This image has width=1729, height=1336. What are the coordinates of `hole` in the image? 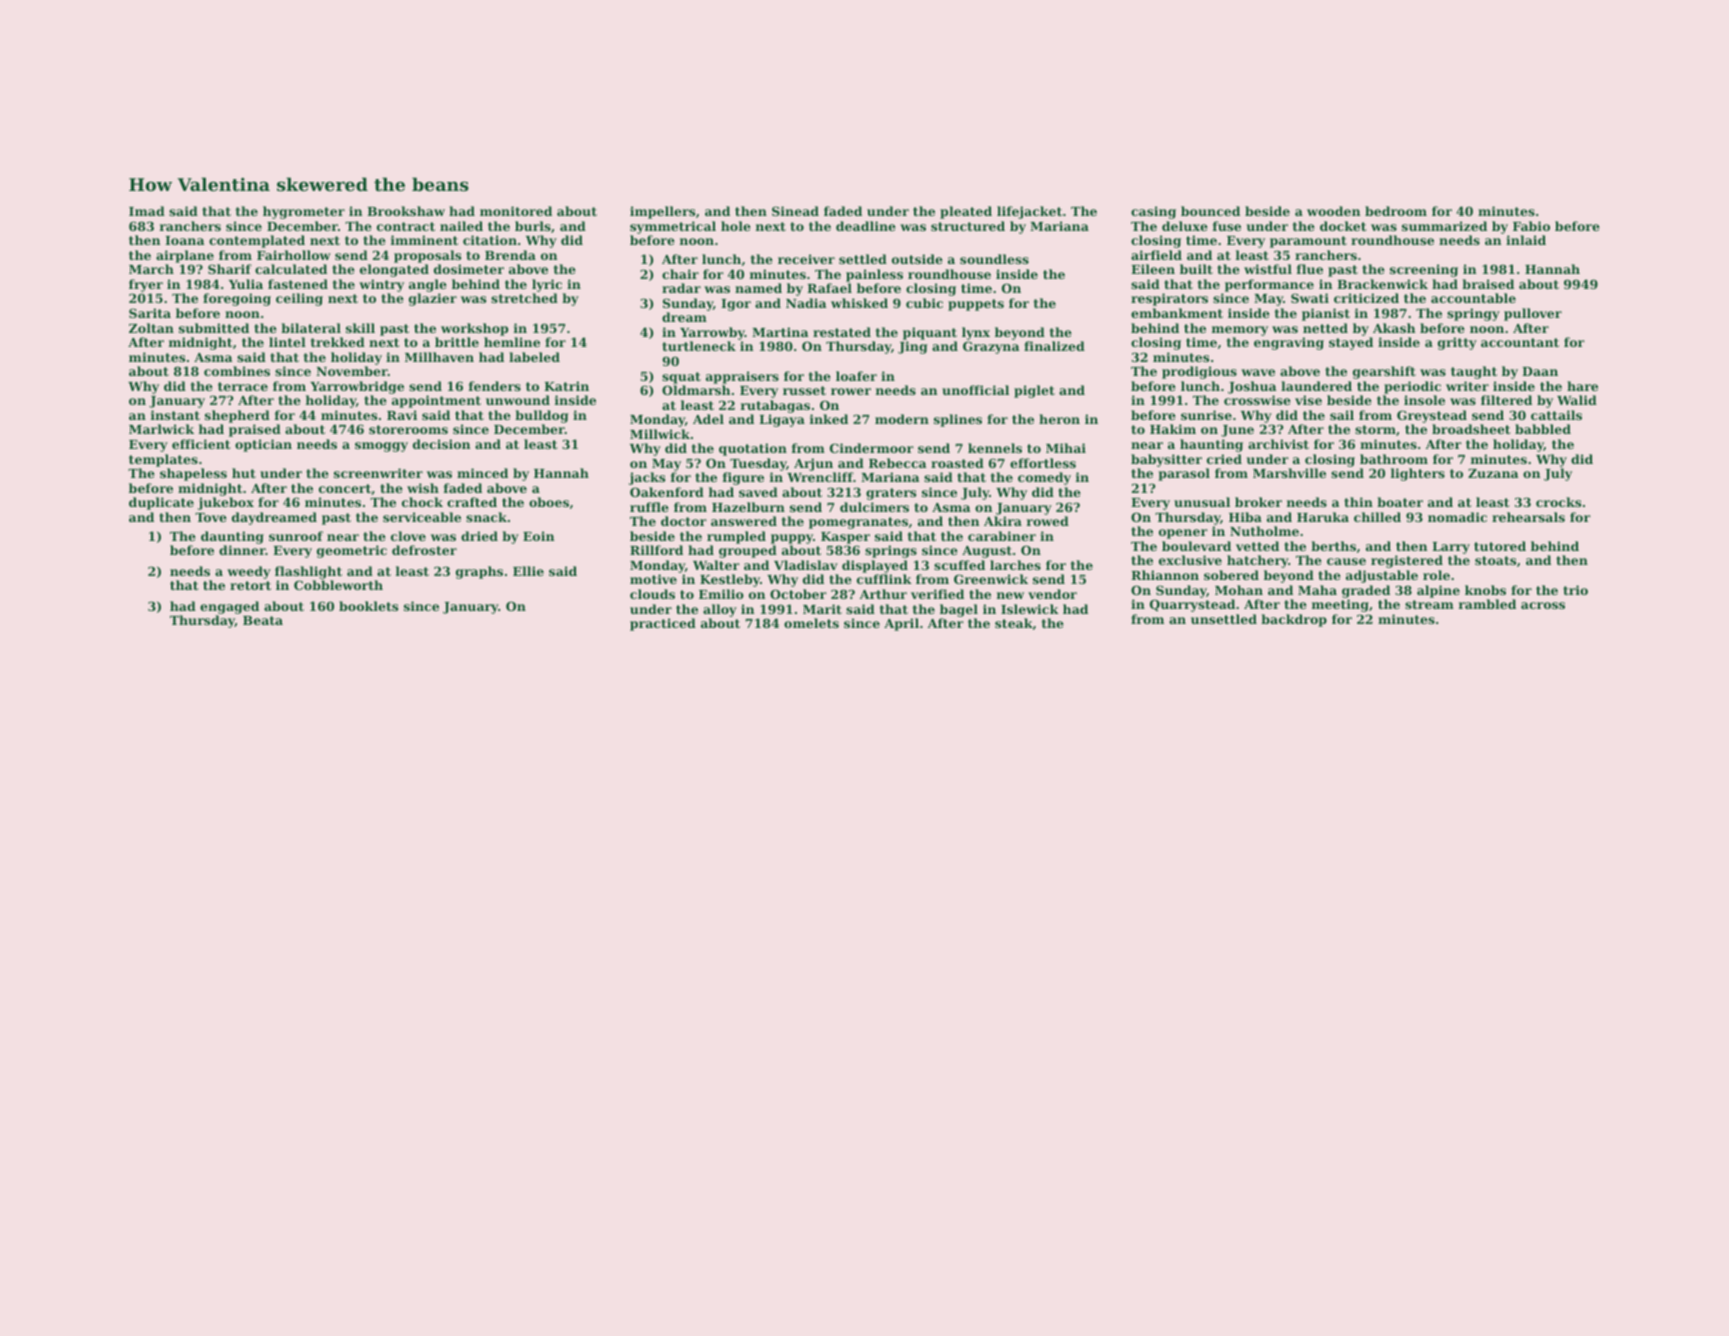 It's located at (736, 226).
